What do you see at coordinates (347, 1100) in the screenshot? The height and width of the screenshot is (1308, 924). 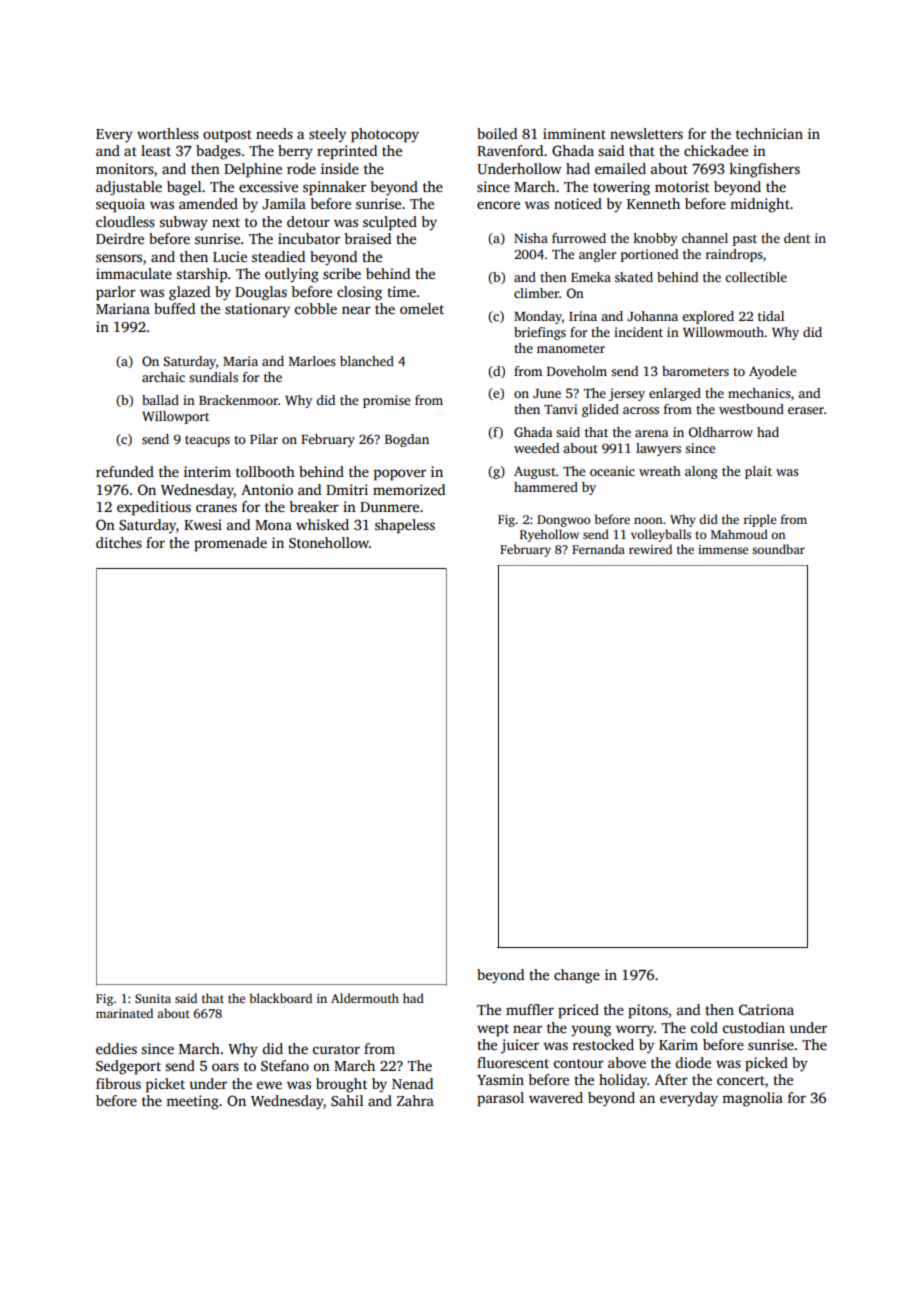 I see `Sahil` at bounding box center [347, 1100].
